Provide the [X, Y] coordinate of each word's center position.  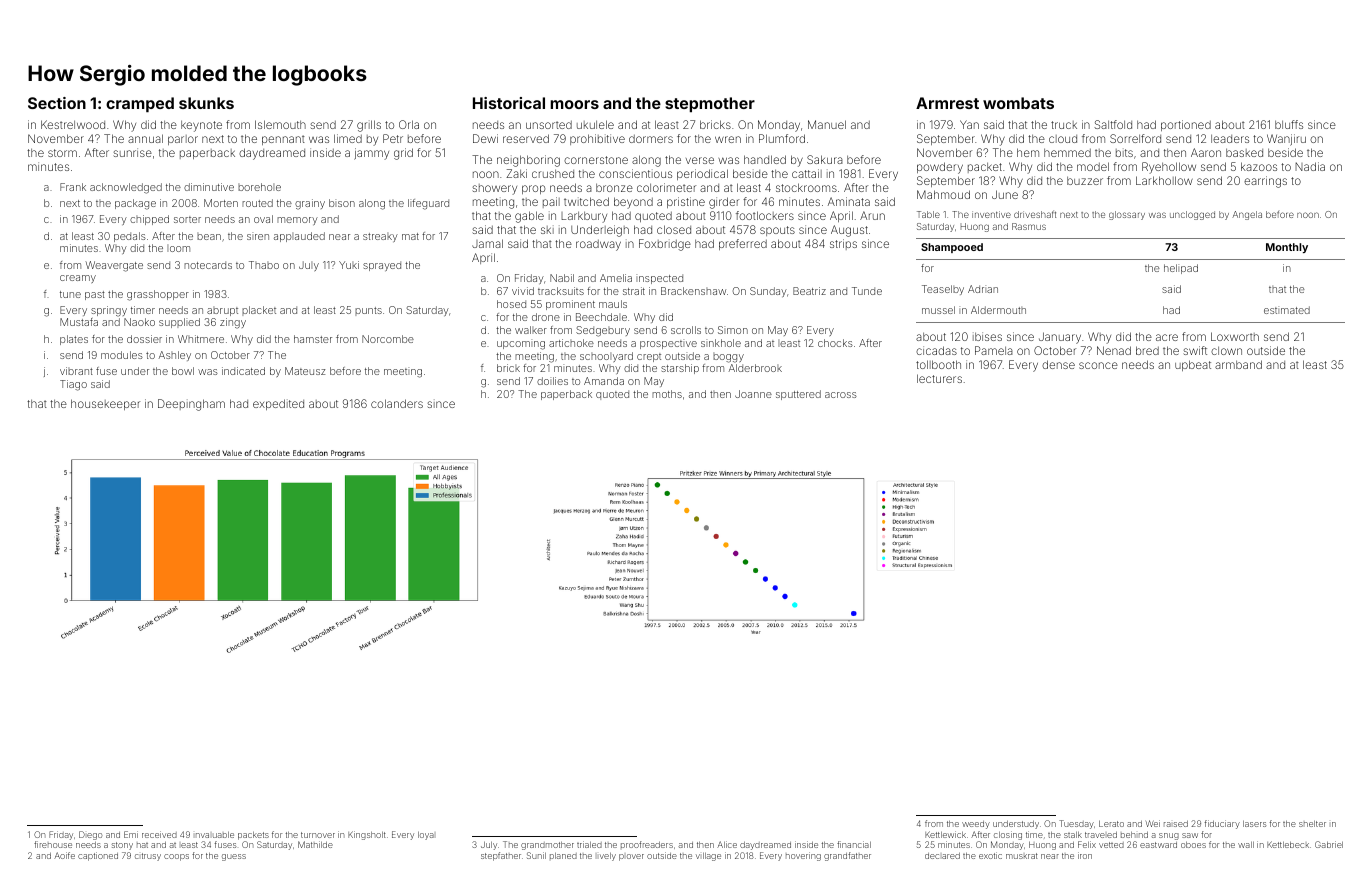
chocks [835, 343]
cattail [807, 173]
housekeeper [105, 404]
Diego [91, 835]
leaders [1230, 139]
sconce [1098, 365]
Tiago [73, 385]
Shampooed [952, 248]
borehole [259, 187]
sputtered [798, 395]
